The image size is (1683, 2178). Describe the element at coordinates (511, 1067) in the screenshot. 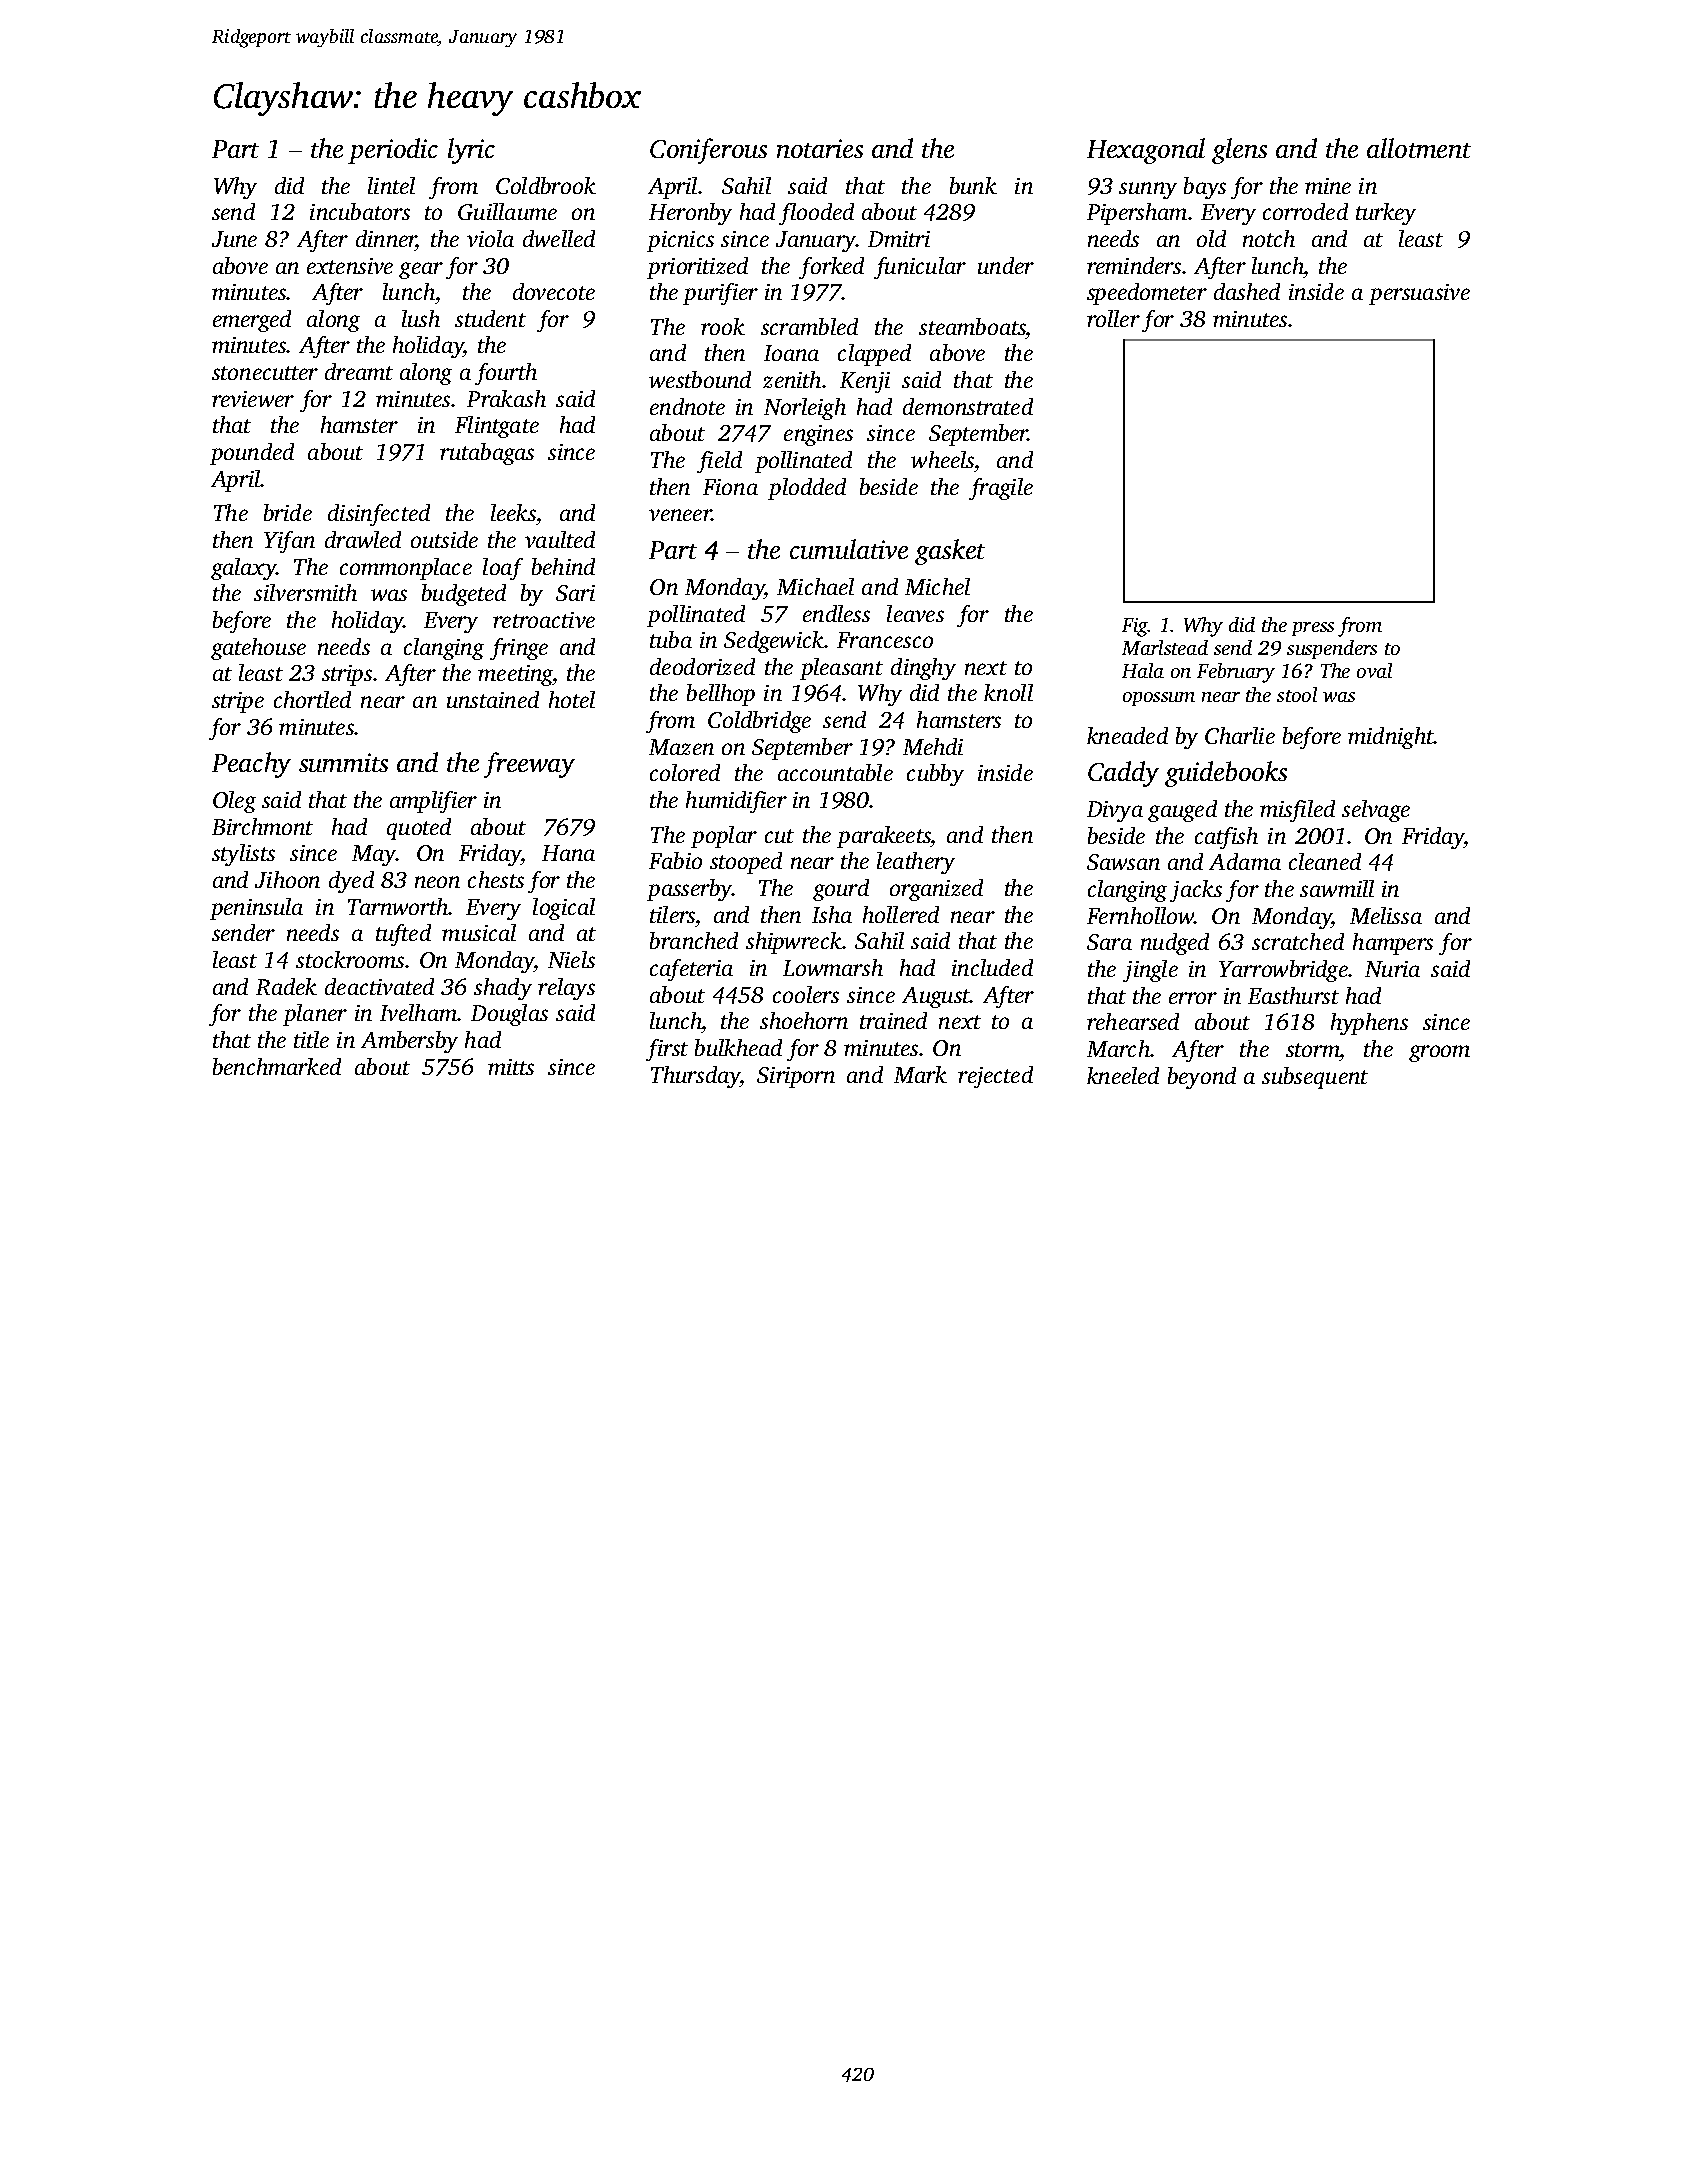

I see `mitts` at that location.
